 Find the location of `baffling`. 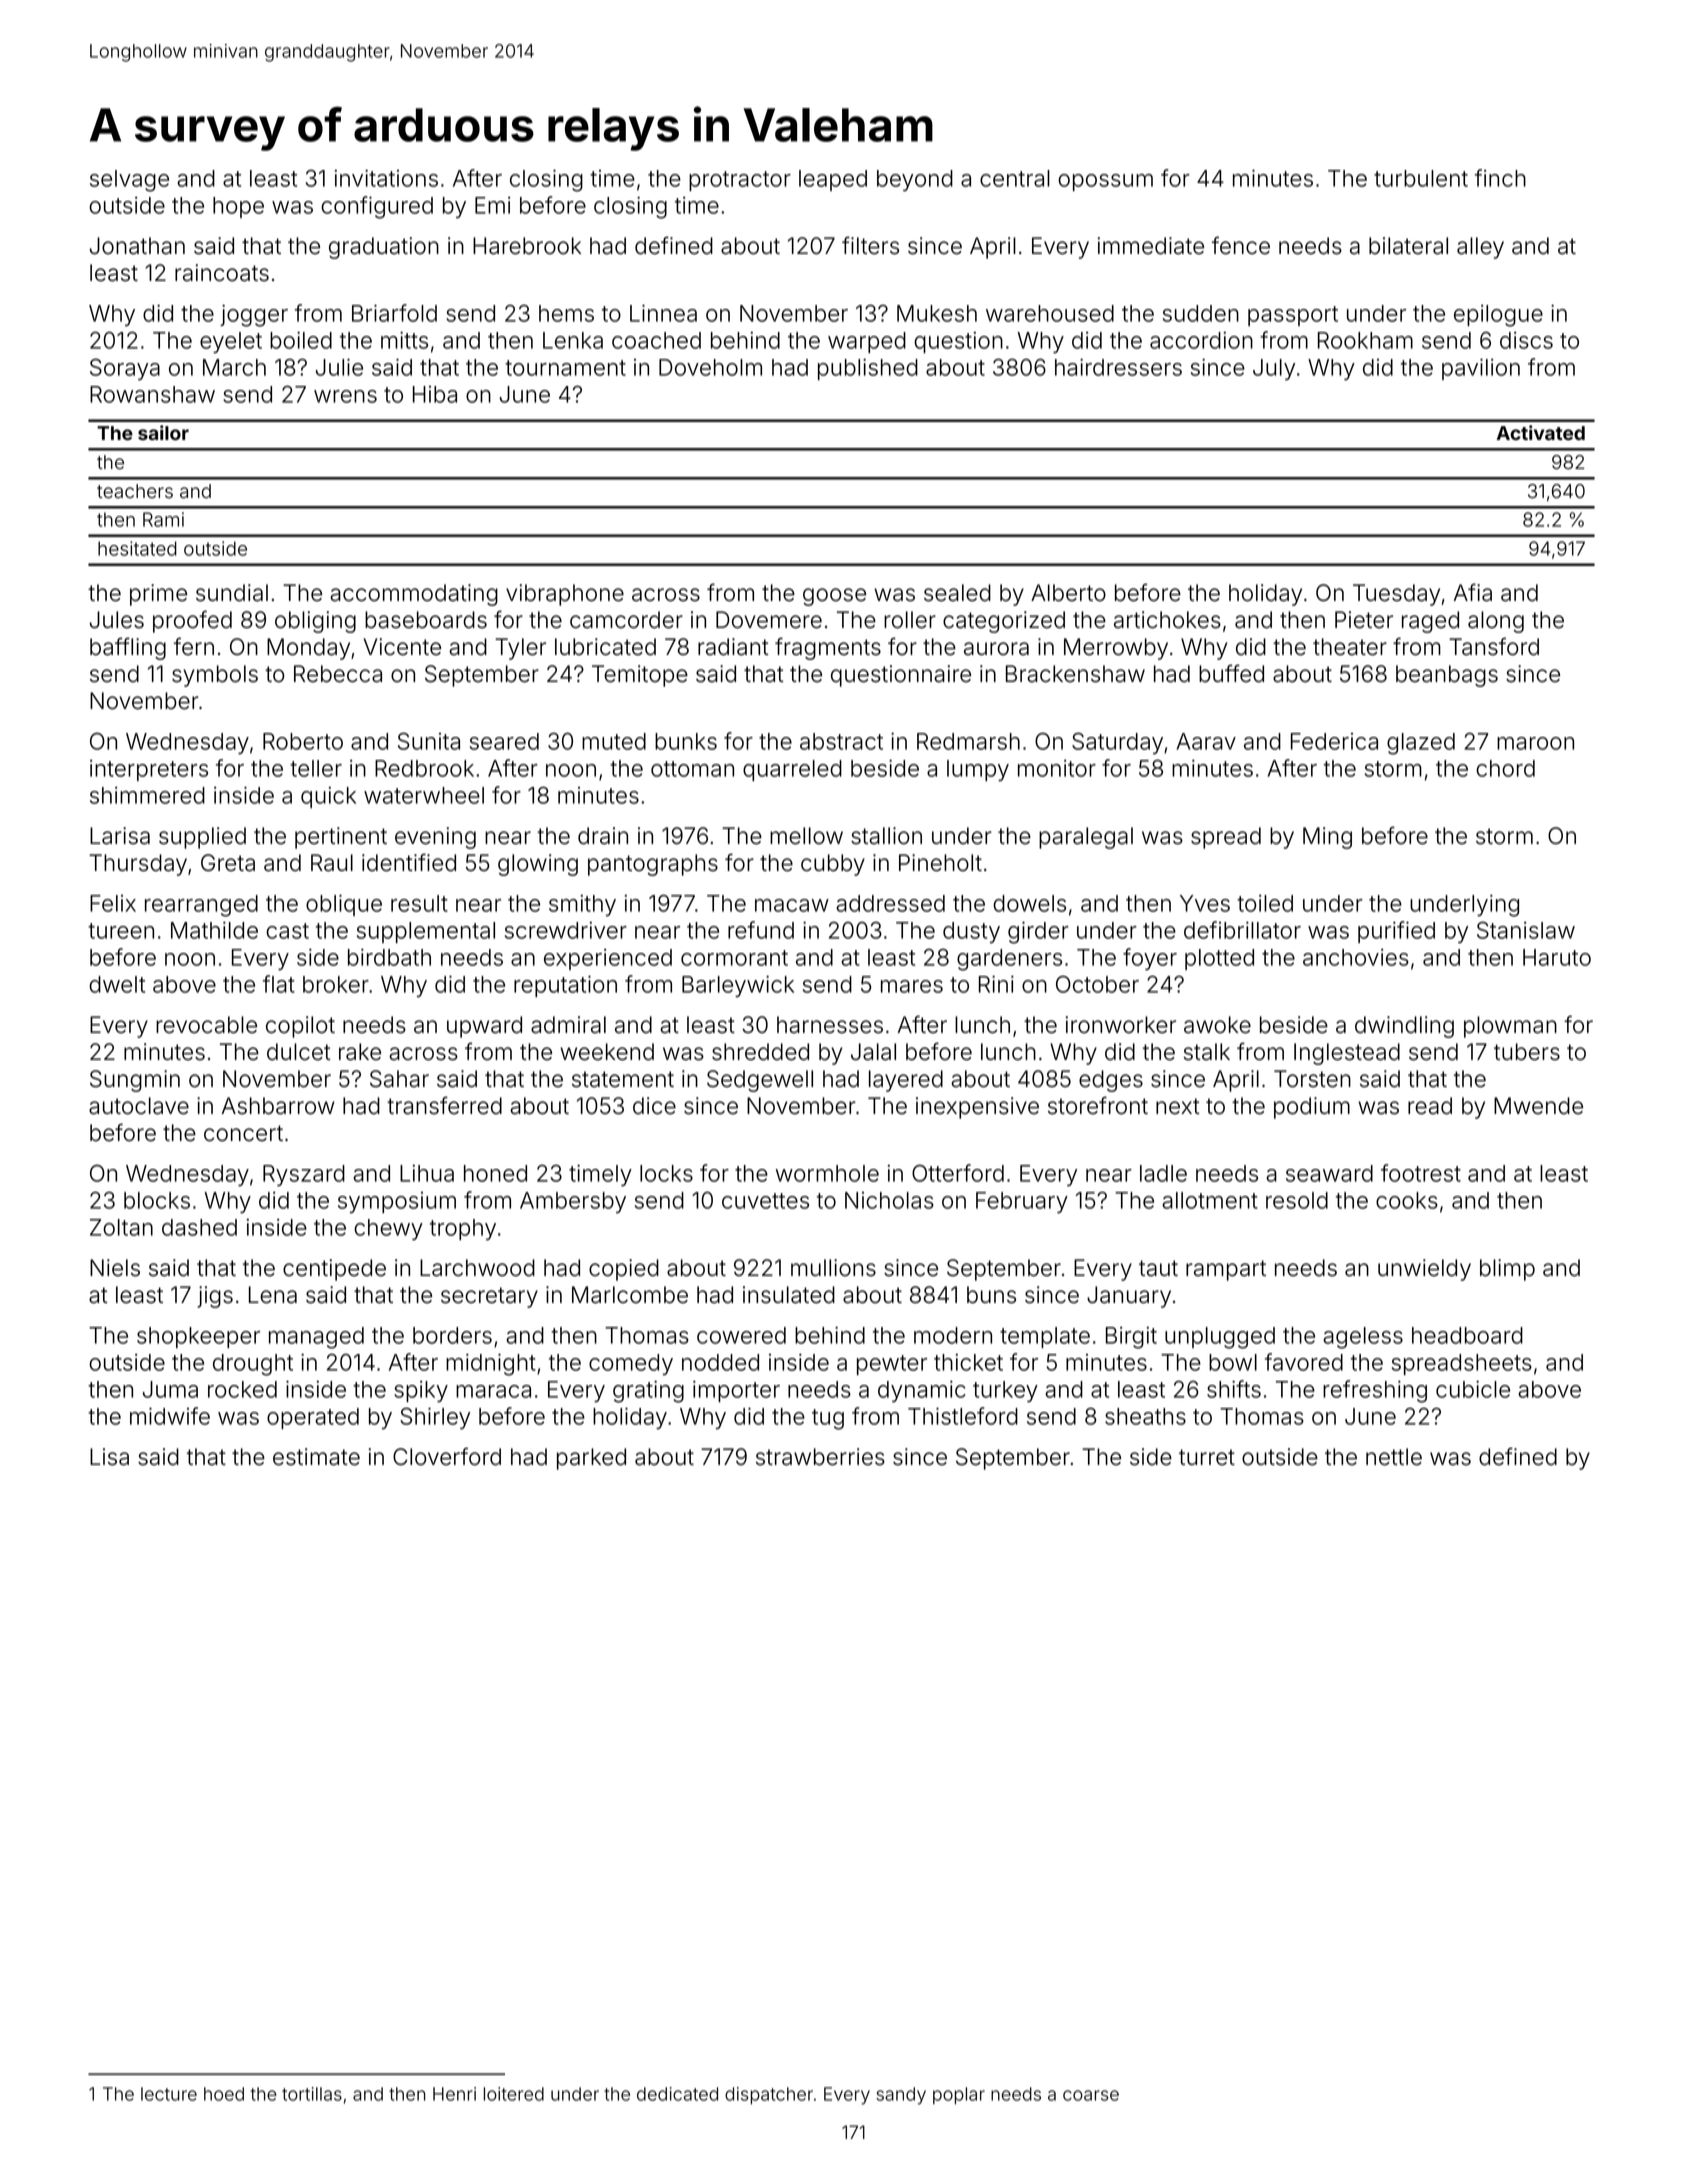

baffling is located at coordinates (128, 648).
